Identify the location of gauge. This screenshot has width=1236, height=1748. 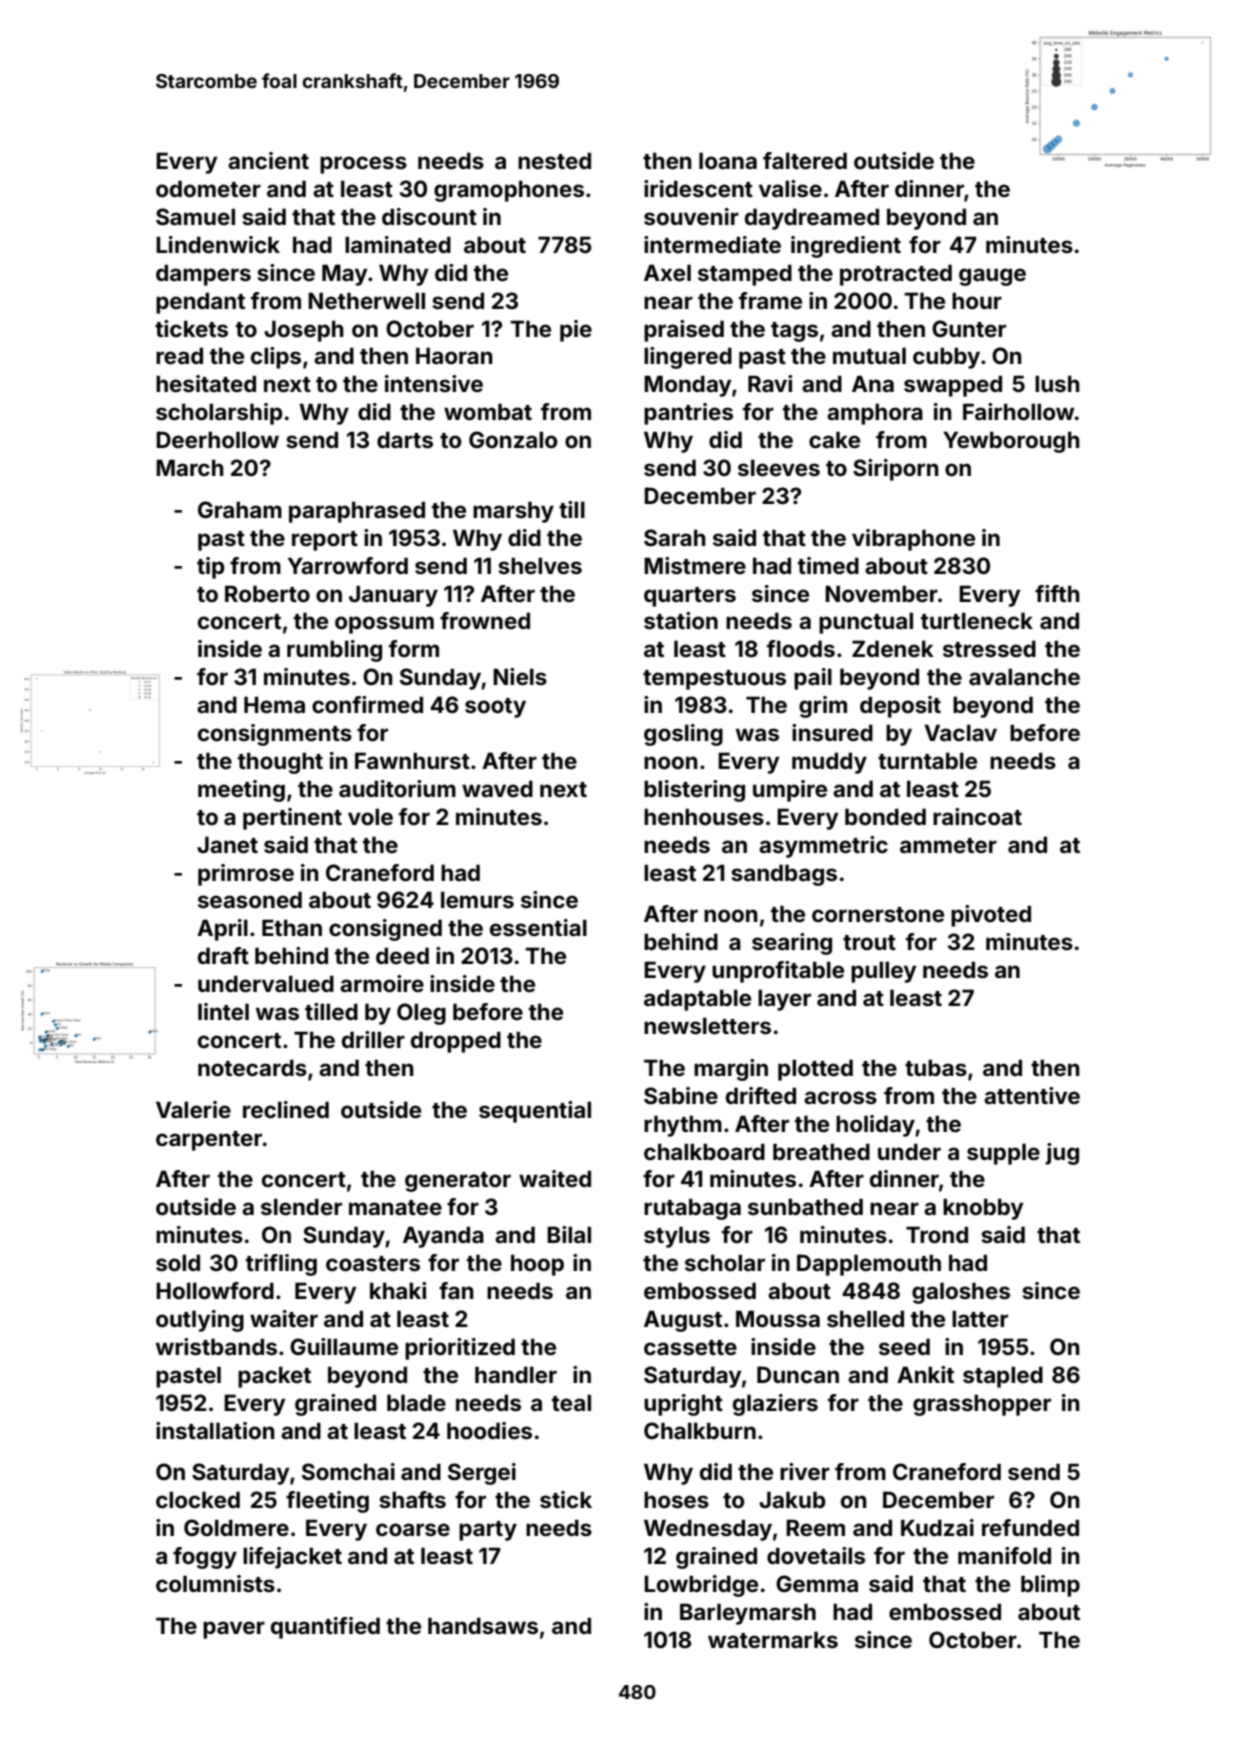
(992, 277).
